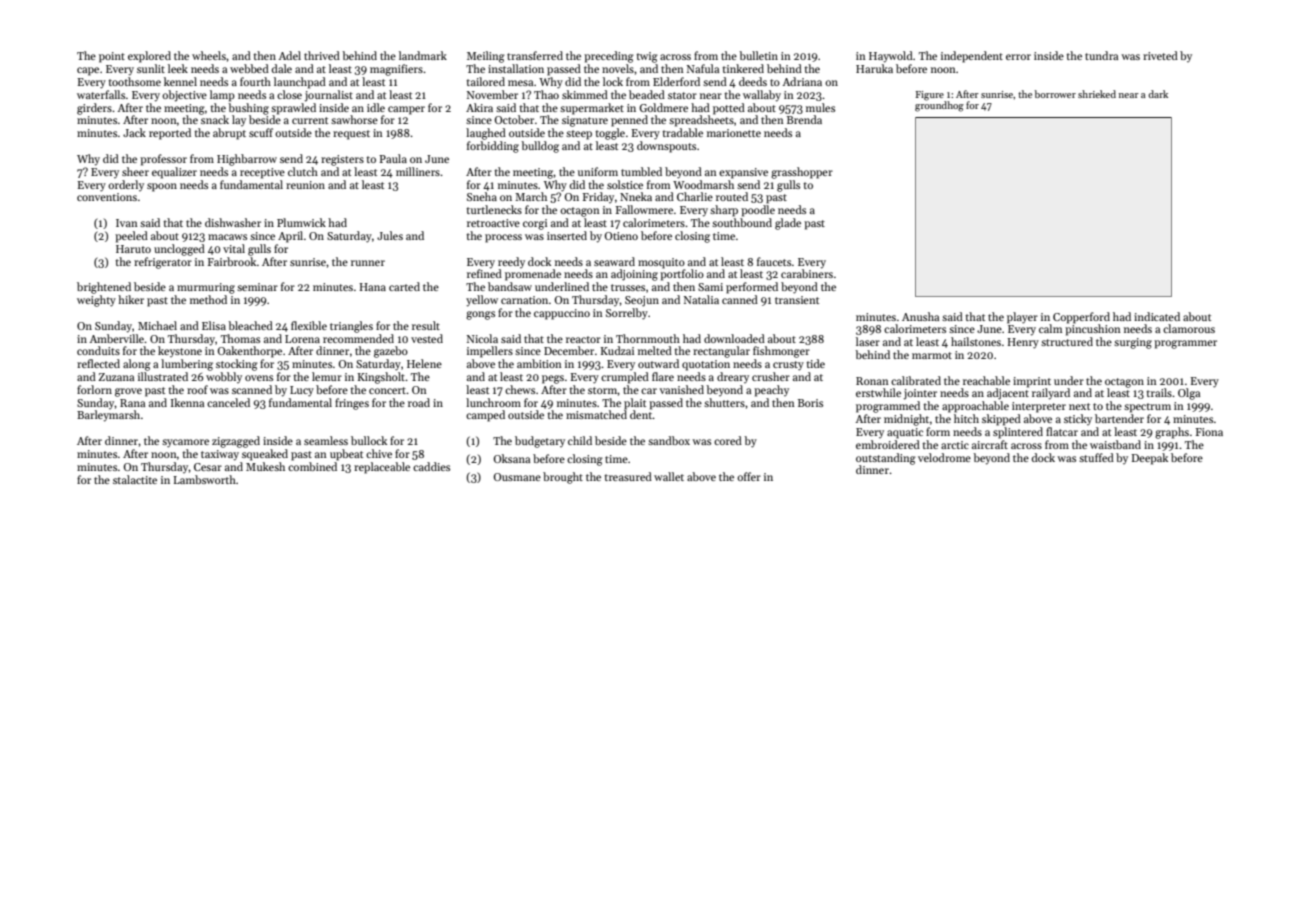  Describe the element at coordinates (1160, 55) in the image. I see `riveted` at that location.
